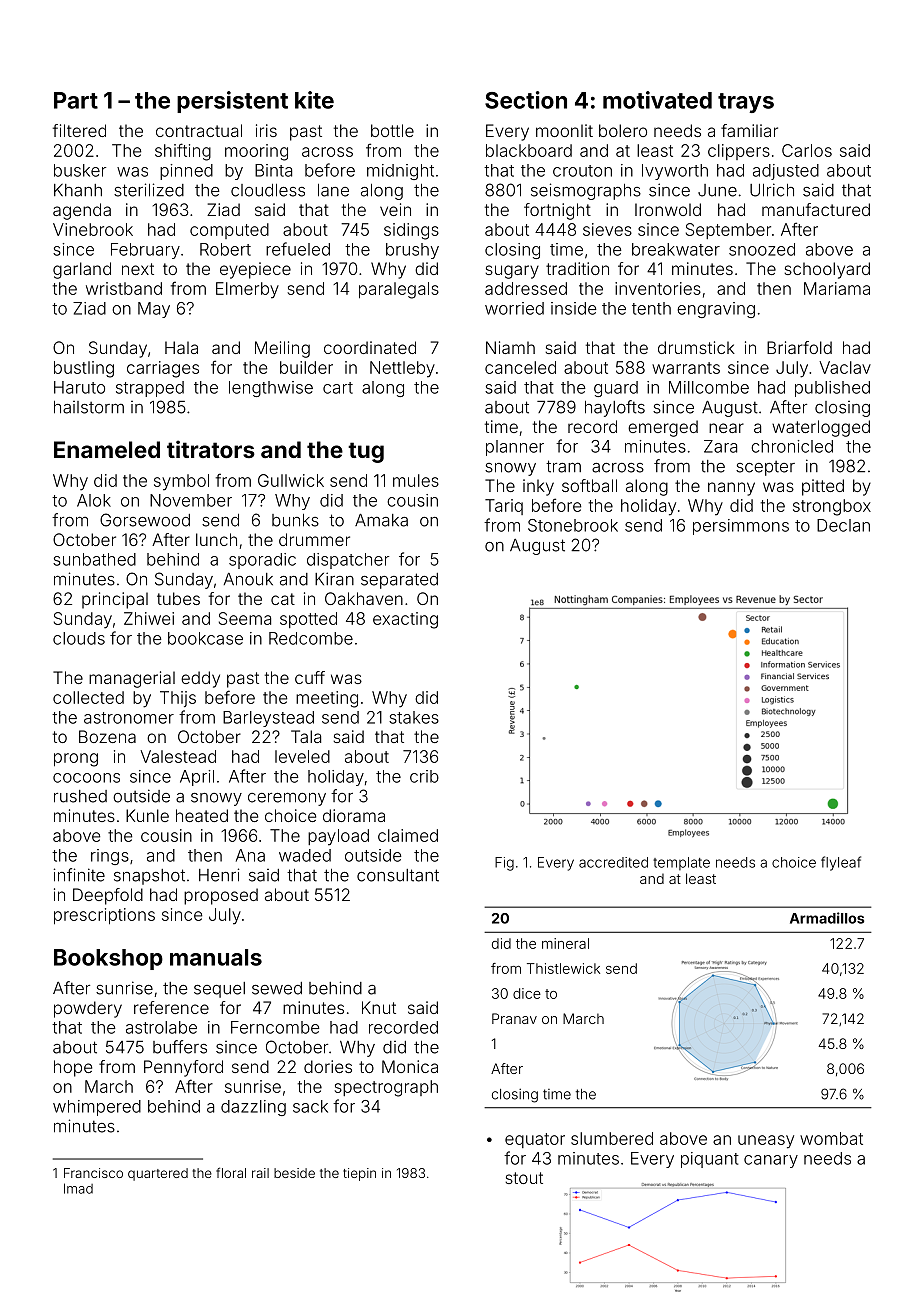 This screenshot has width=924, height=1314. I want to click on Declan, so click(843, 525).
